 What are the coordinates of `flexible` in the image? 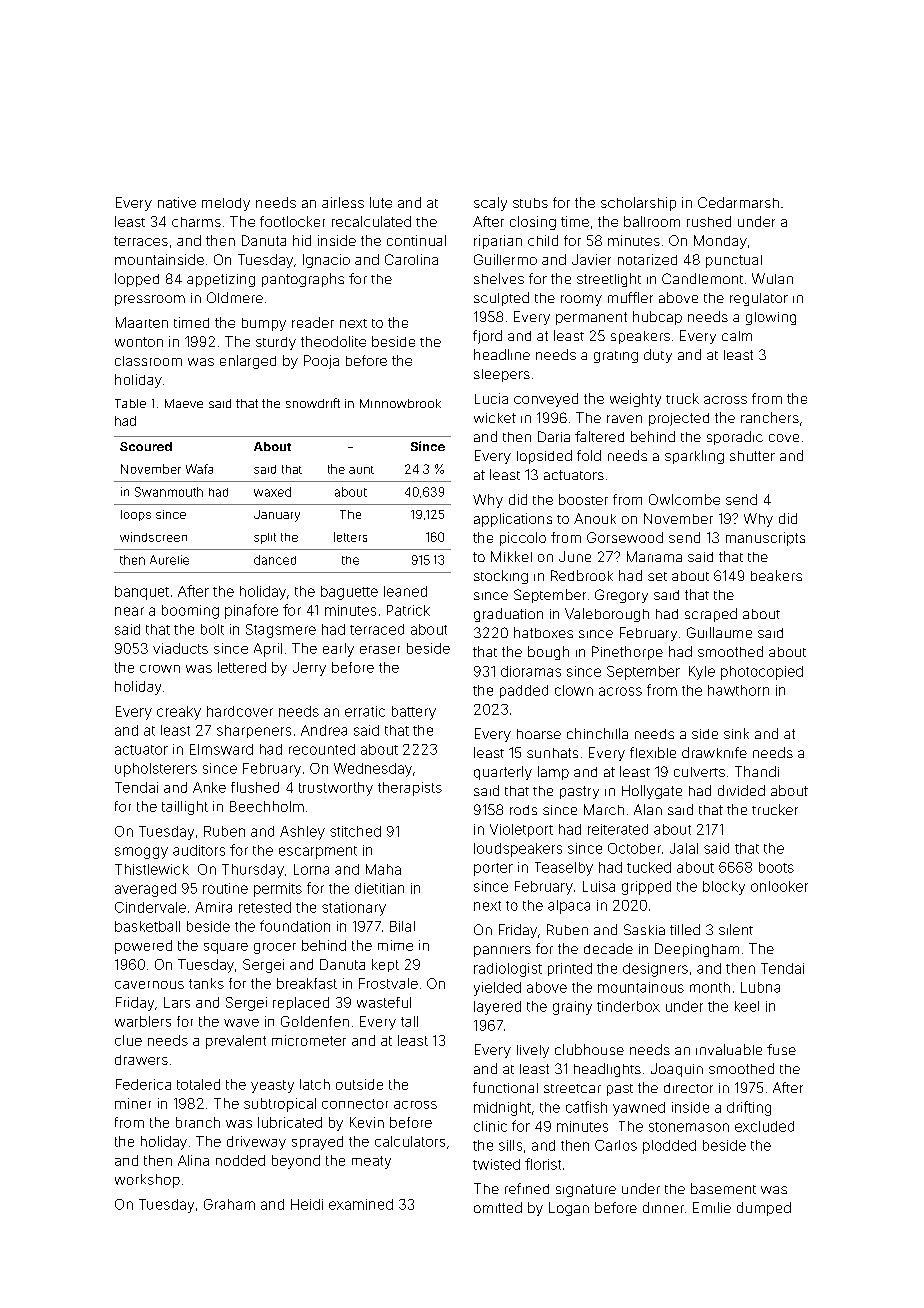 It's located at (653, 752).
